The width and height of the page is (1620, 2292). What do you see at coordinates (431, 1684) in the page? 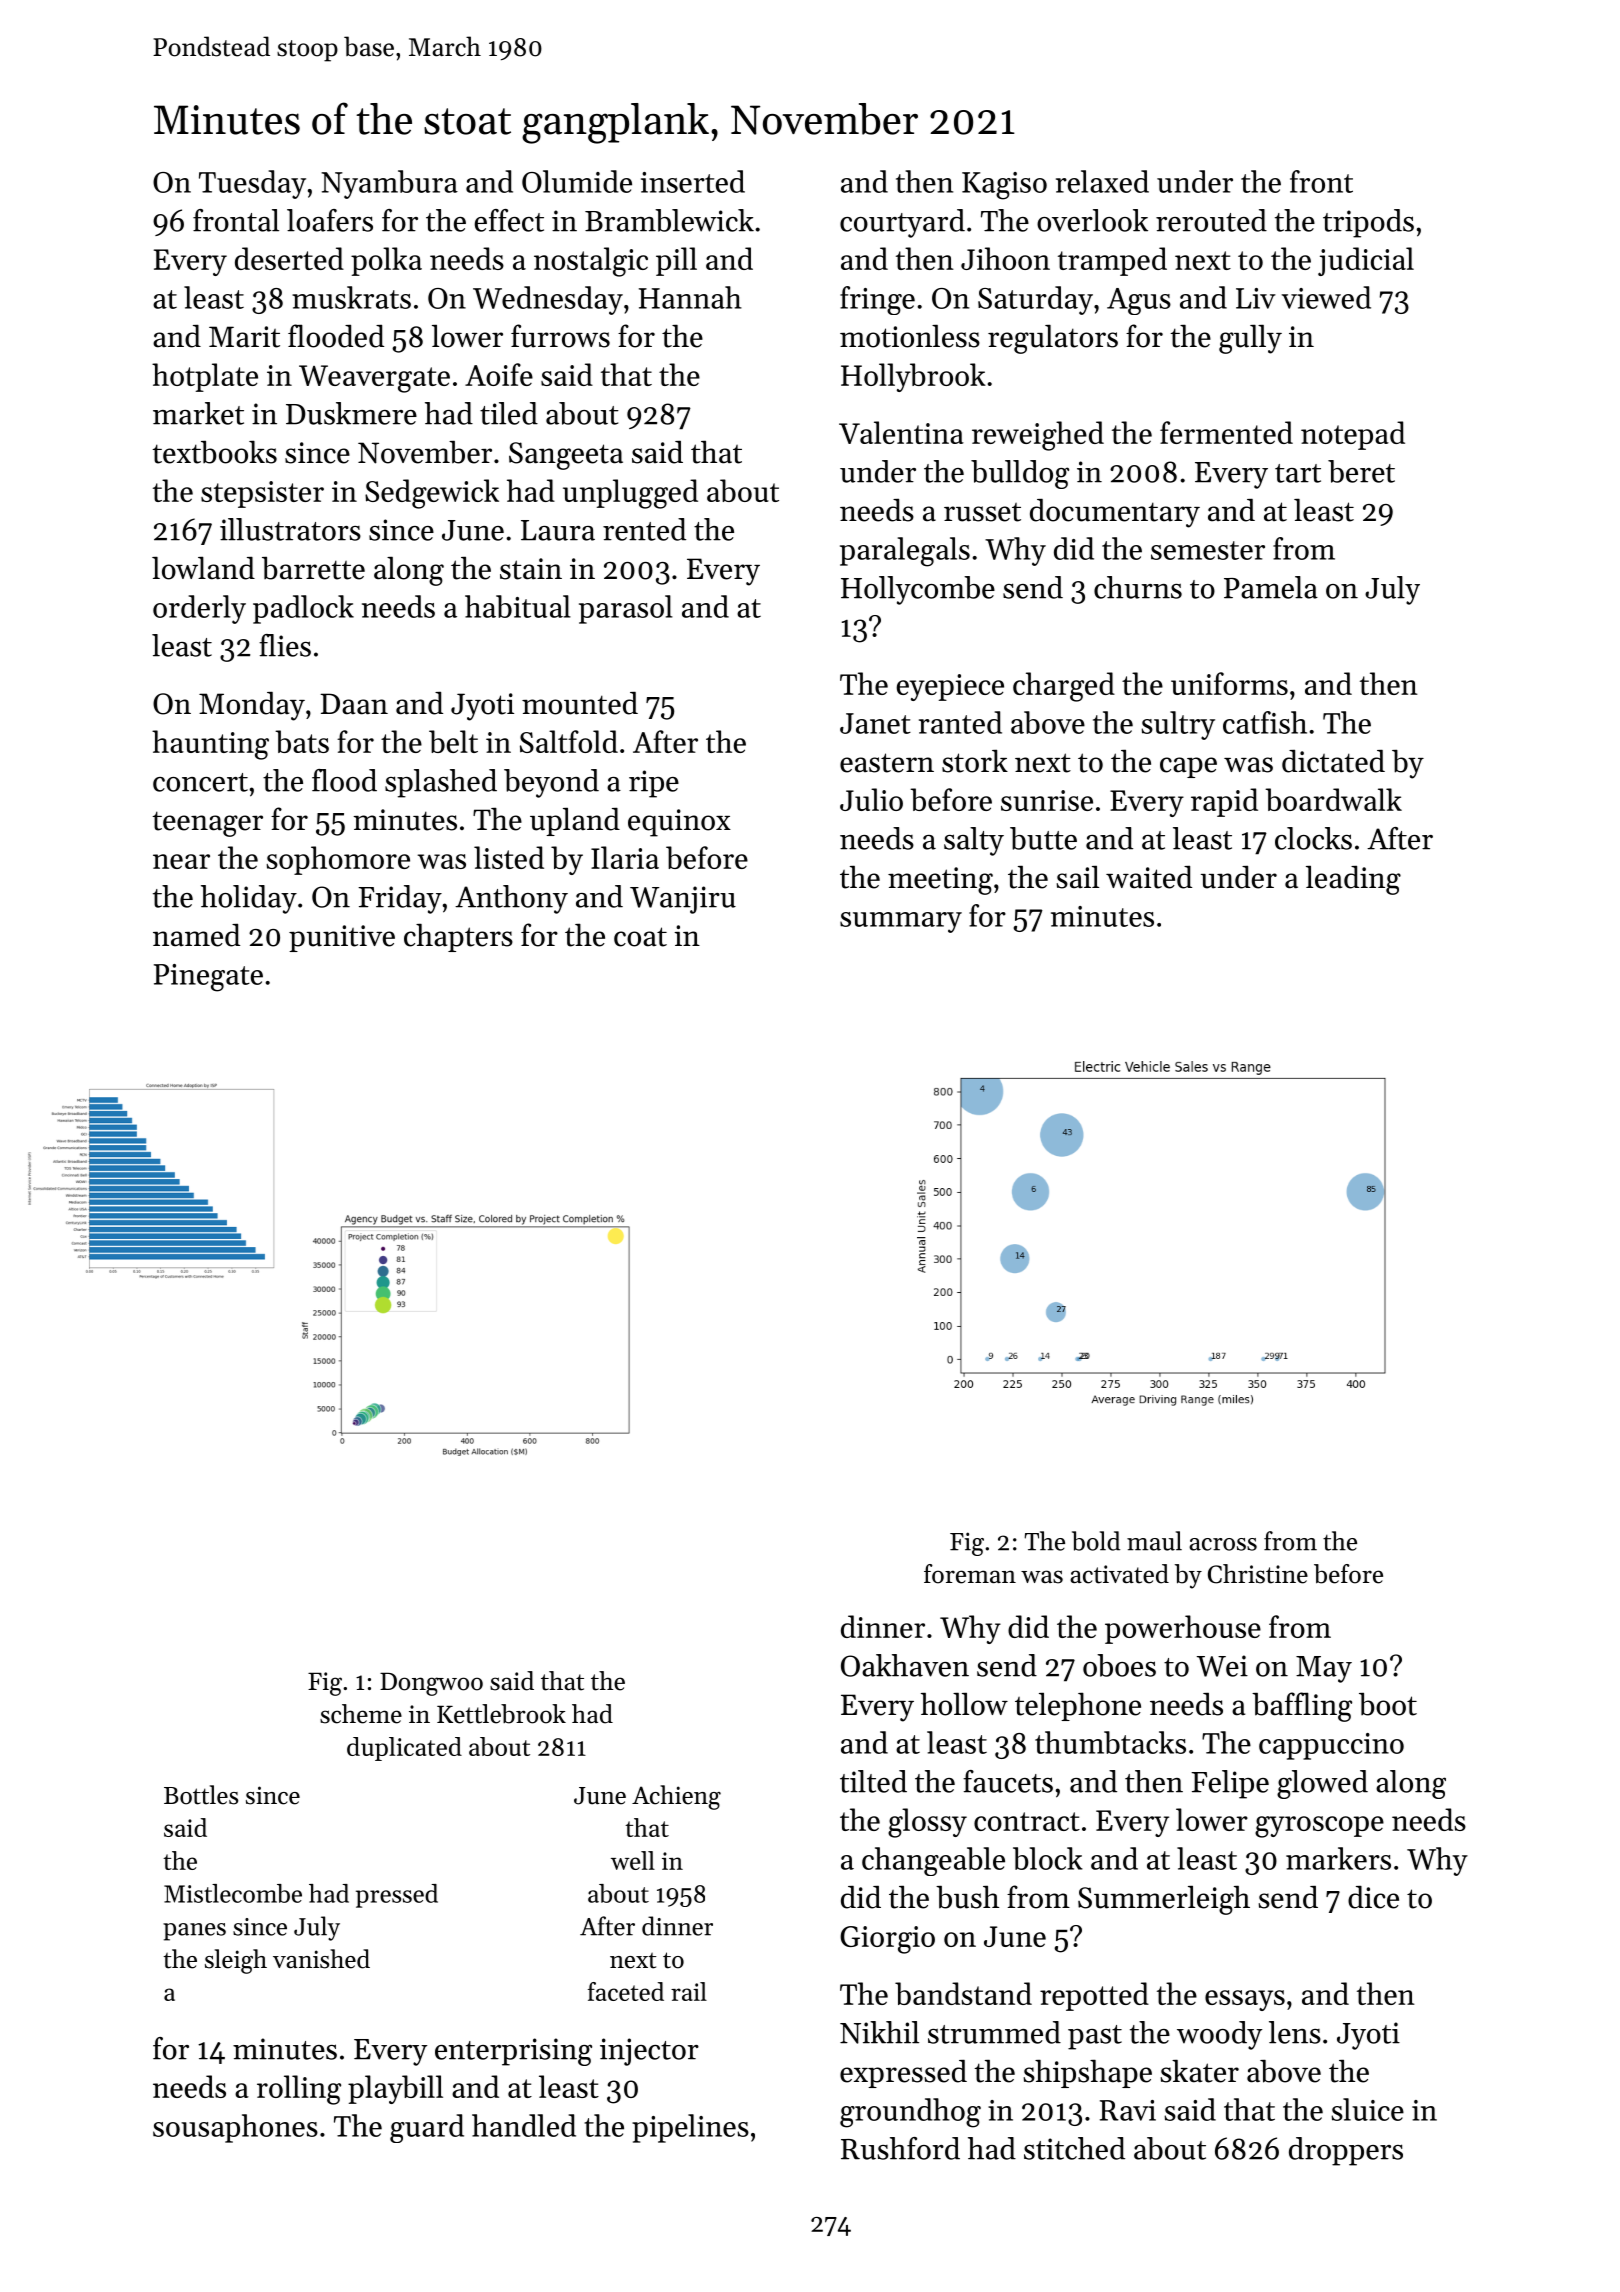
I see `Dongwoo` at bounding box center [431, 1684].
